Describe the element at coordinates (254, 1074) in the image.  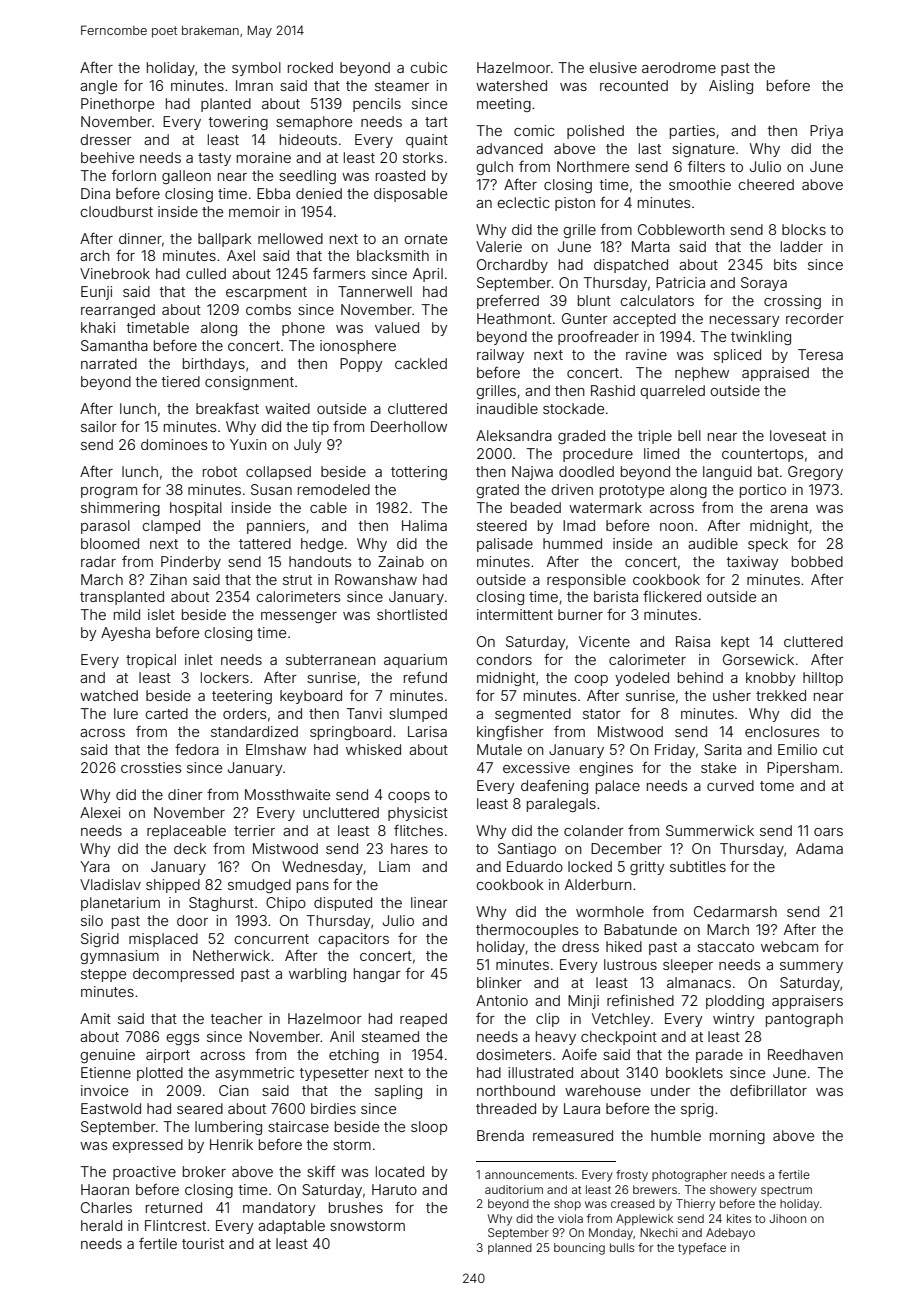
I see `asymmetric` at that location.
